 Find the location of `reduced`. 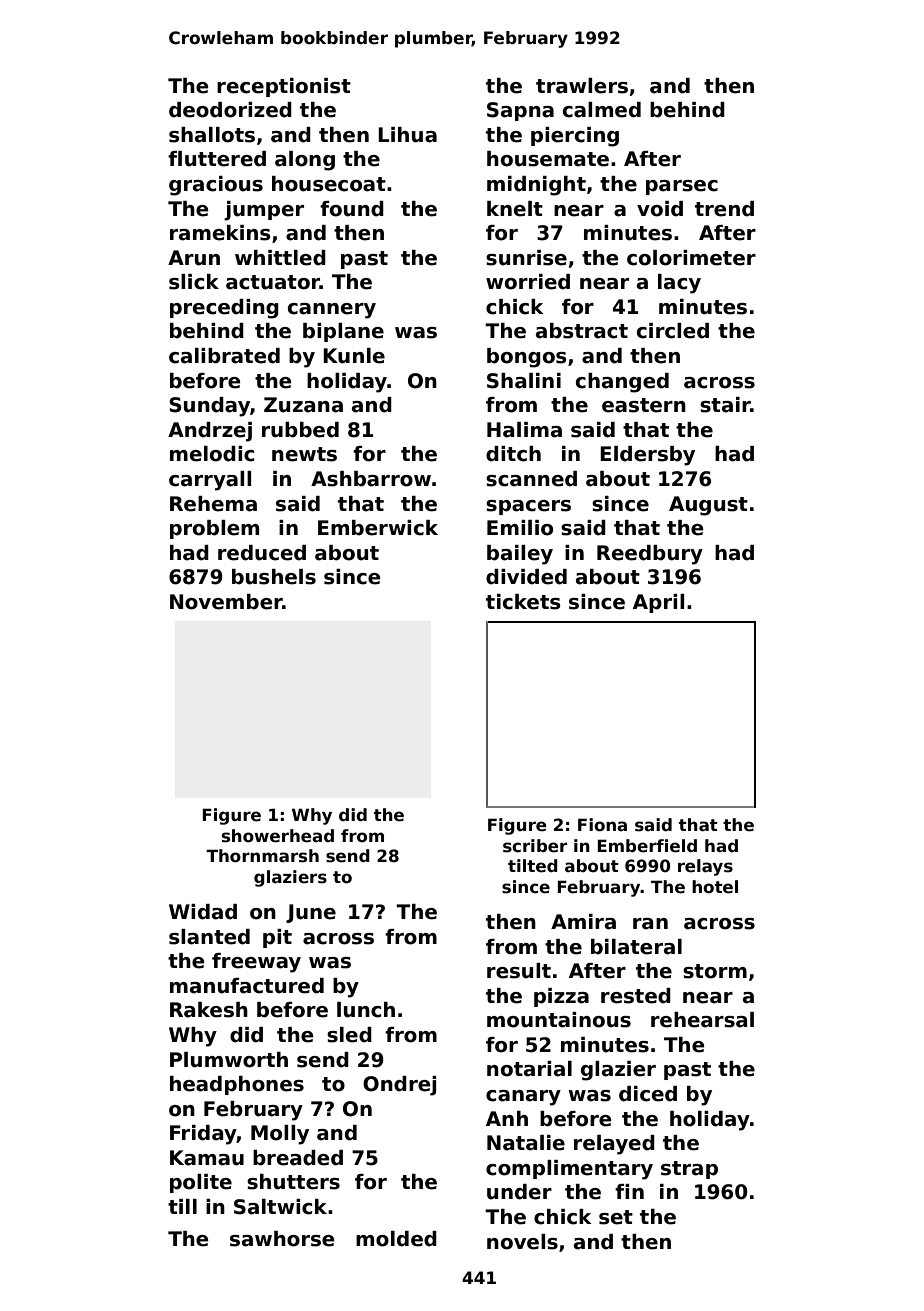

reduced is located at coordinates (262, 553).
